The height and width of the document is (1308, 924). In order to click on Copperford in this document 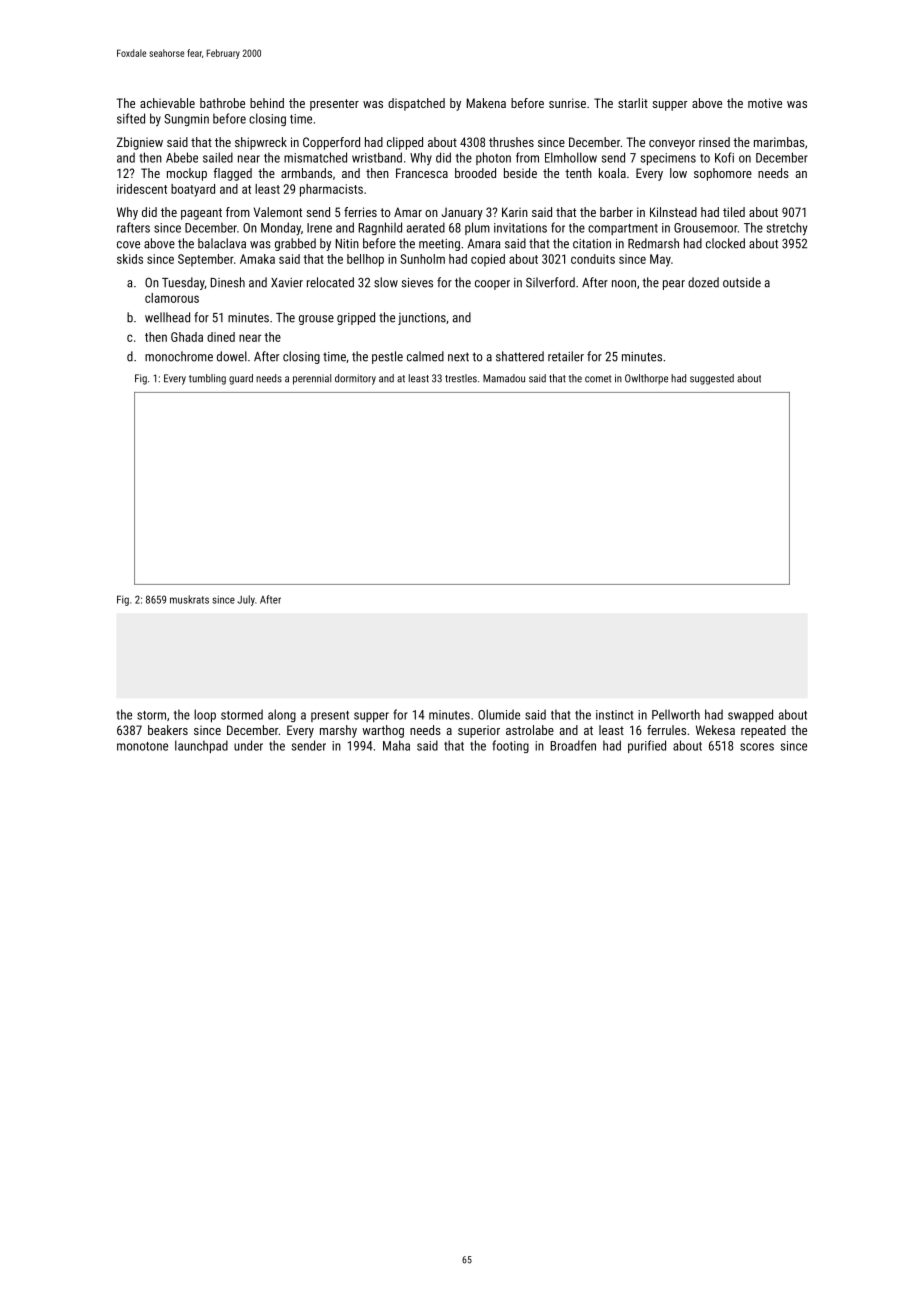, I will do `click(331, 143)`.
